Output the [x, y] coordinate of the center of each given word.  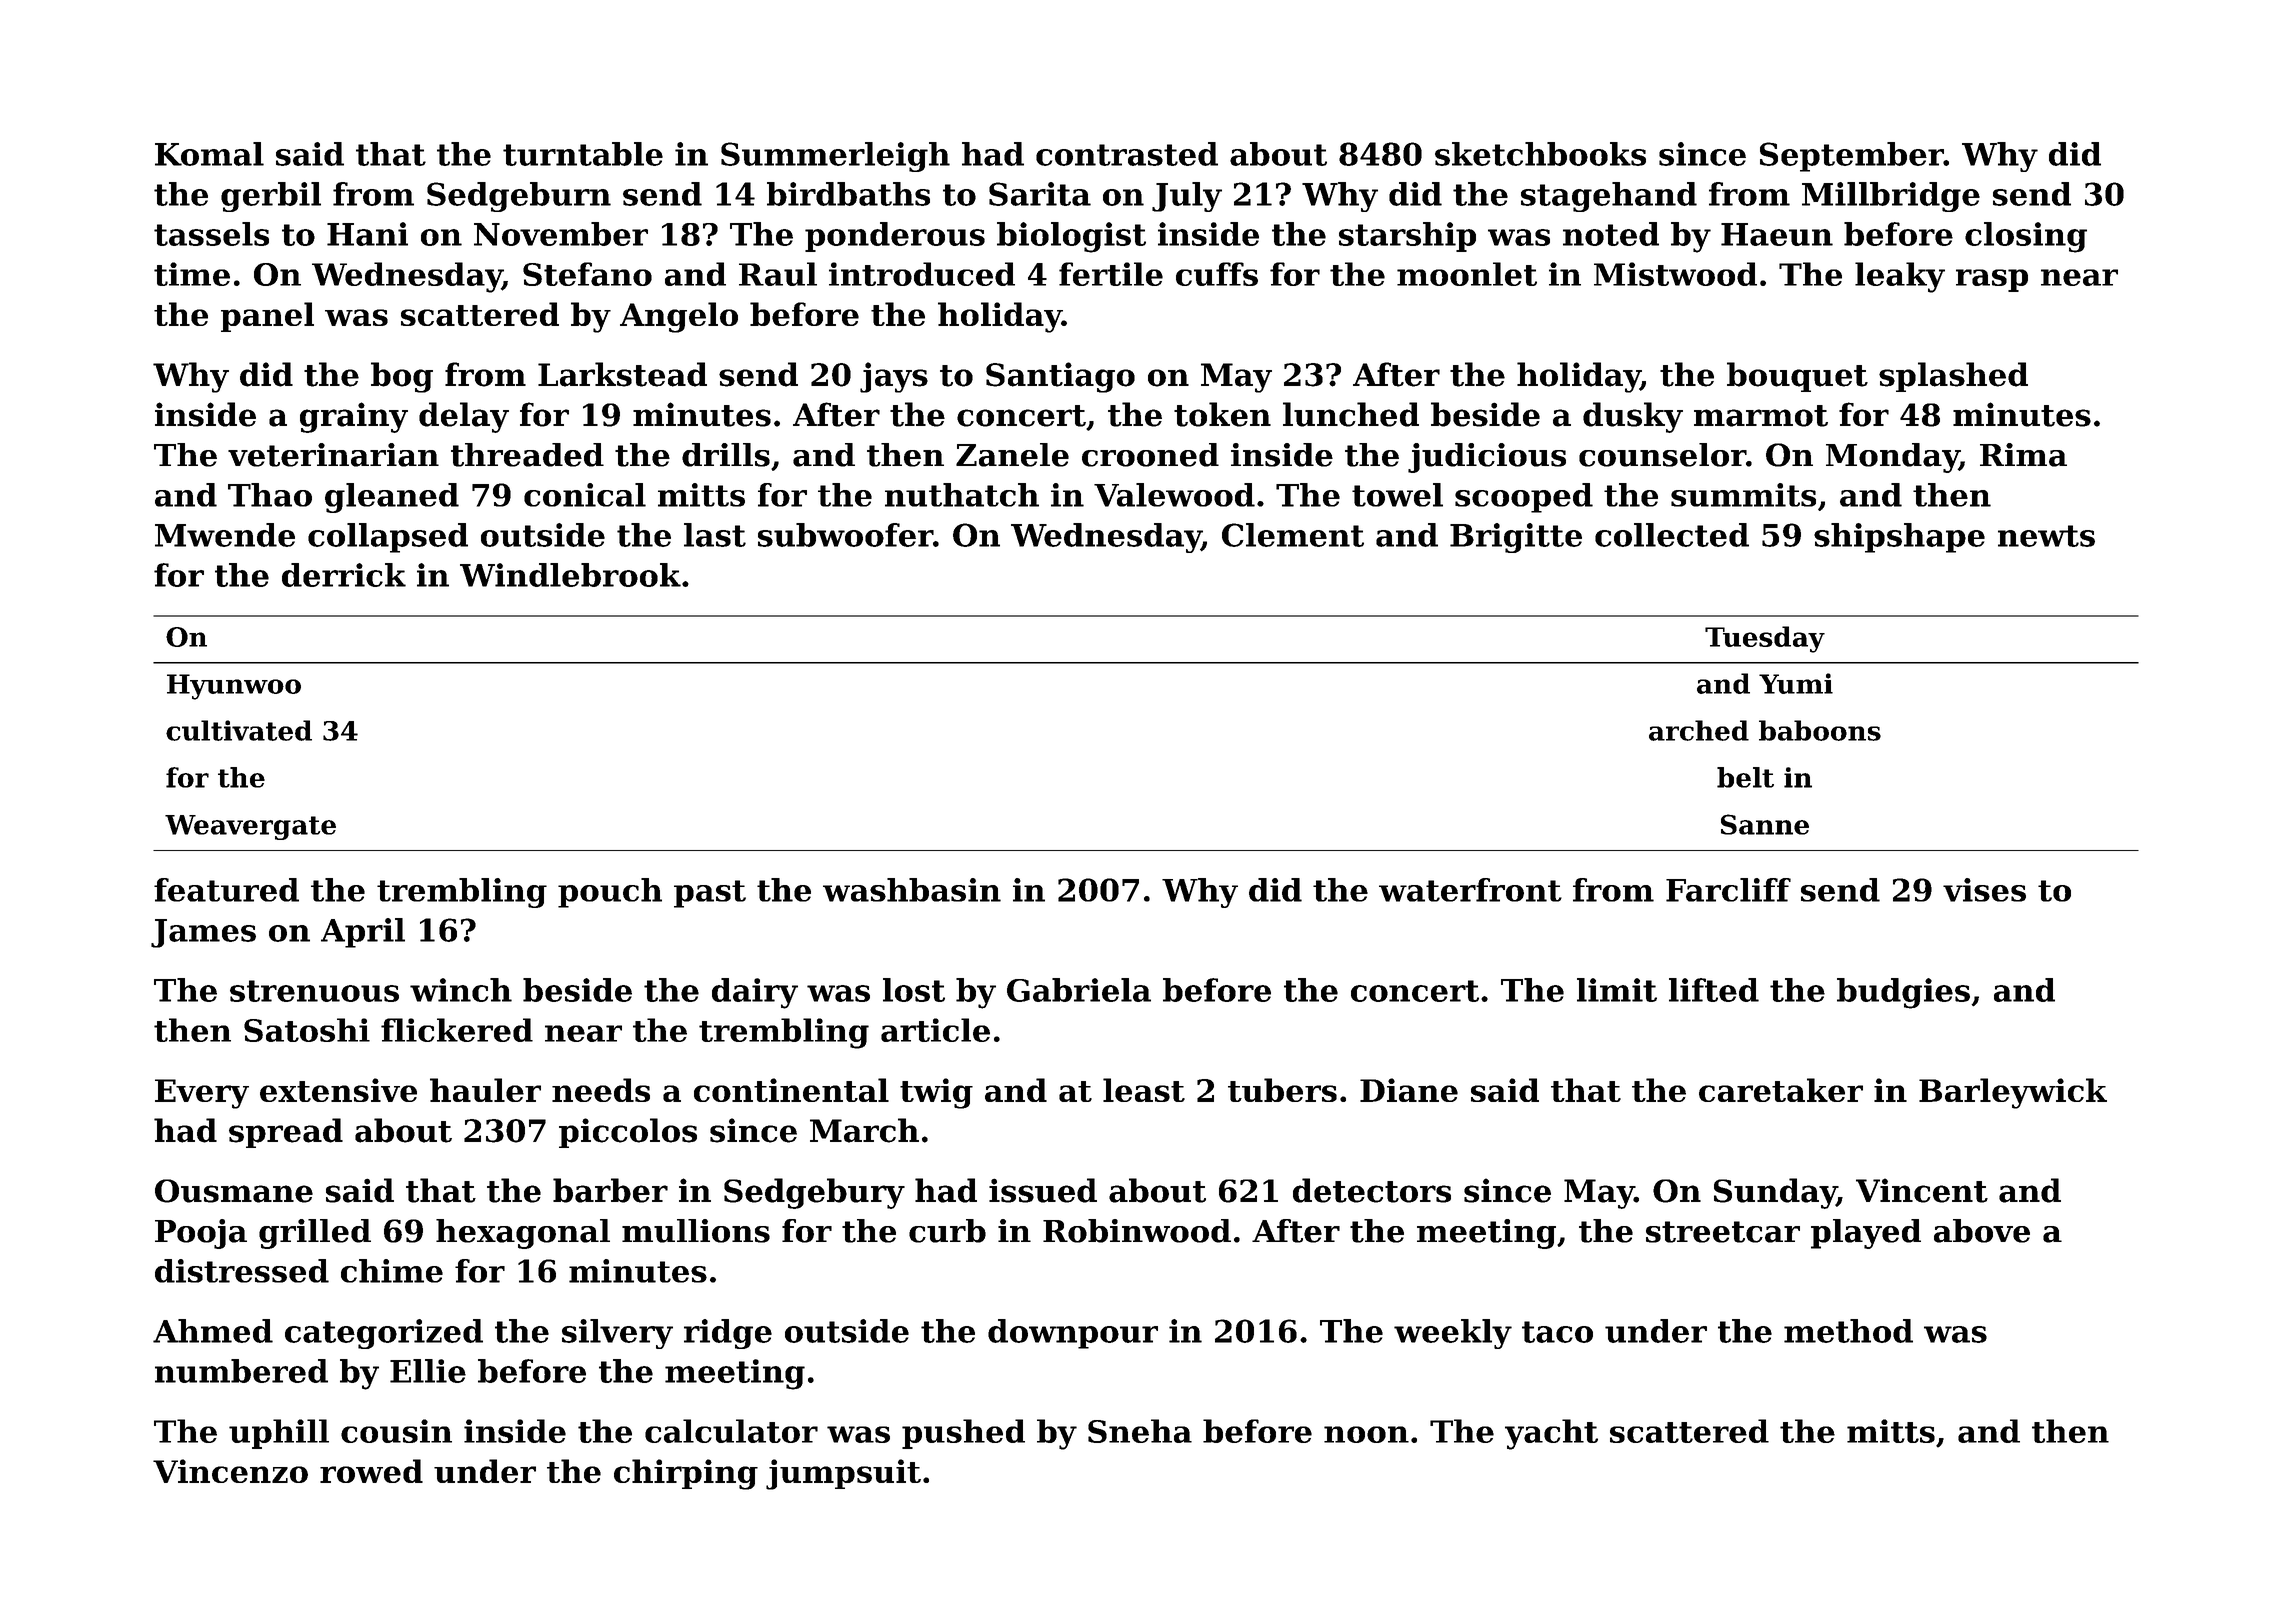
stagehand [1609, 197]
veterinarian [333, 455]
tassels [211, 234]
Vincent [1922, 1190]
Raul [778, 274]
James [203, 933]
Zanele [1012, 455]
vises [1984, 890]
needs [601, 1090]
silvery [617, 1334]
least [1144, 1090]
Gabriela [1079, 990]
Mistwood [1675, 274]
